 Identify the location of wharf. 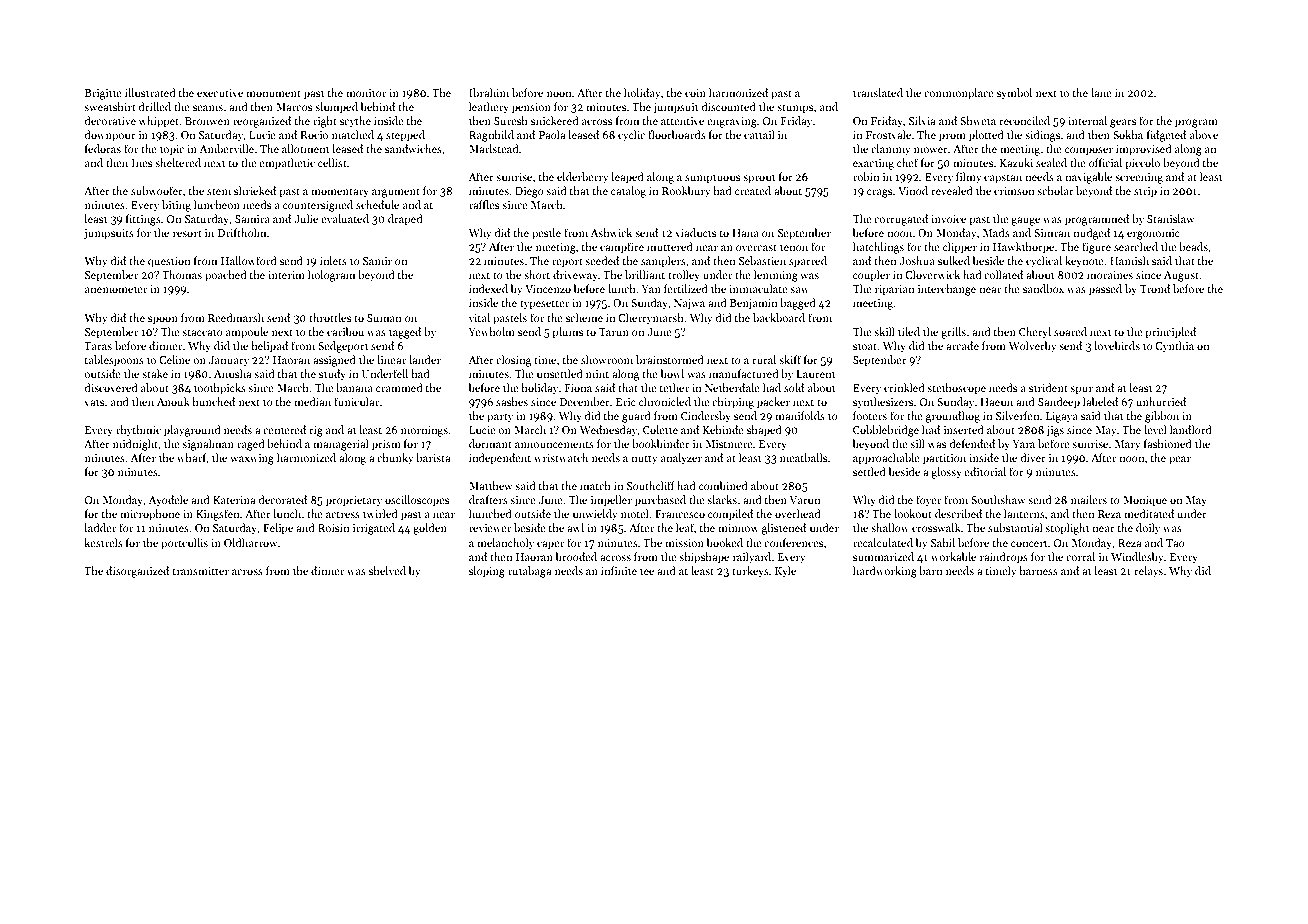
(192, 457).
